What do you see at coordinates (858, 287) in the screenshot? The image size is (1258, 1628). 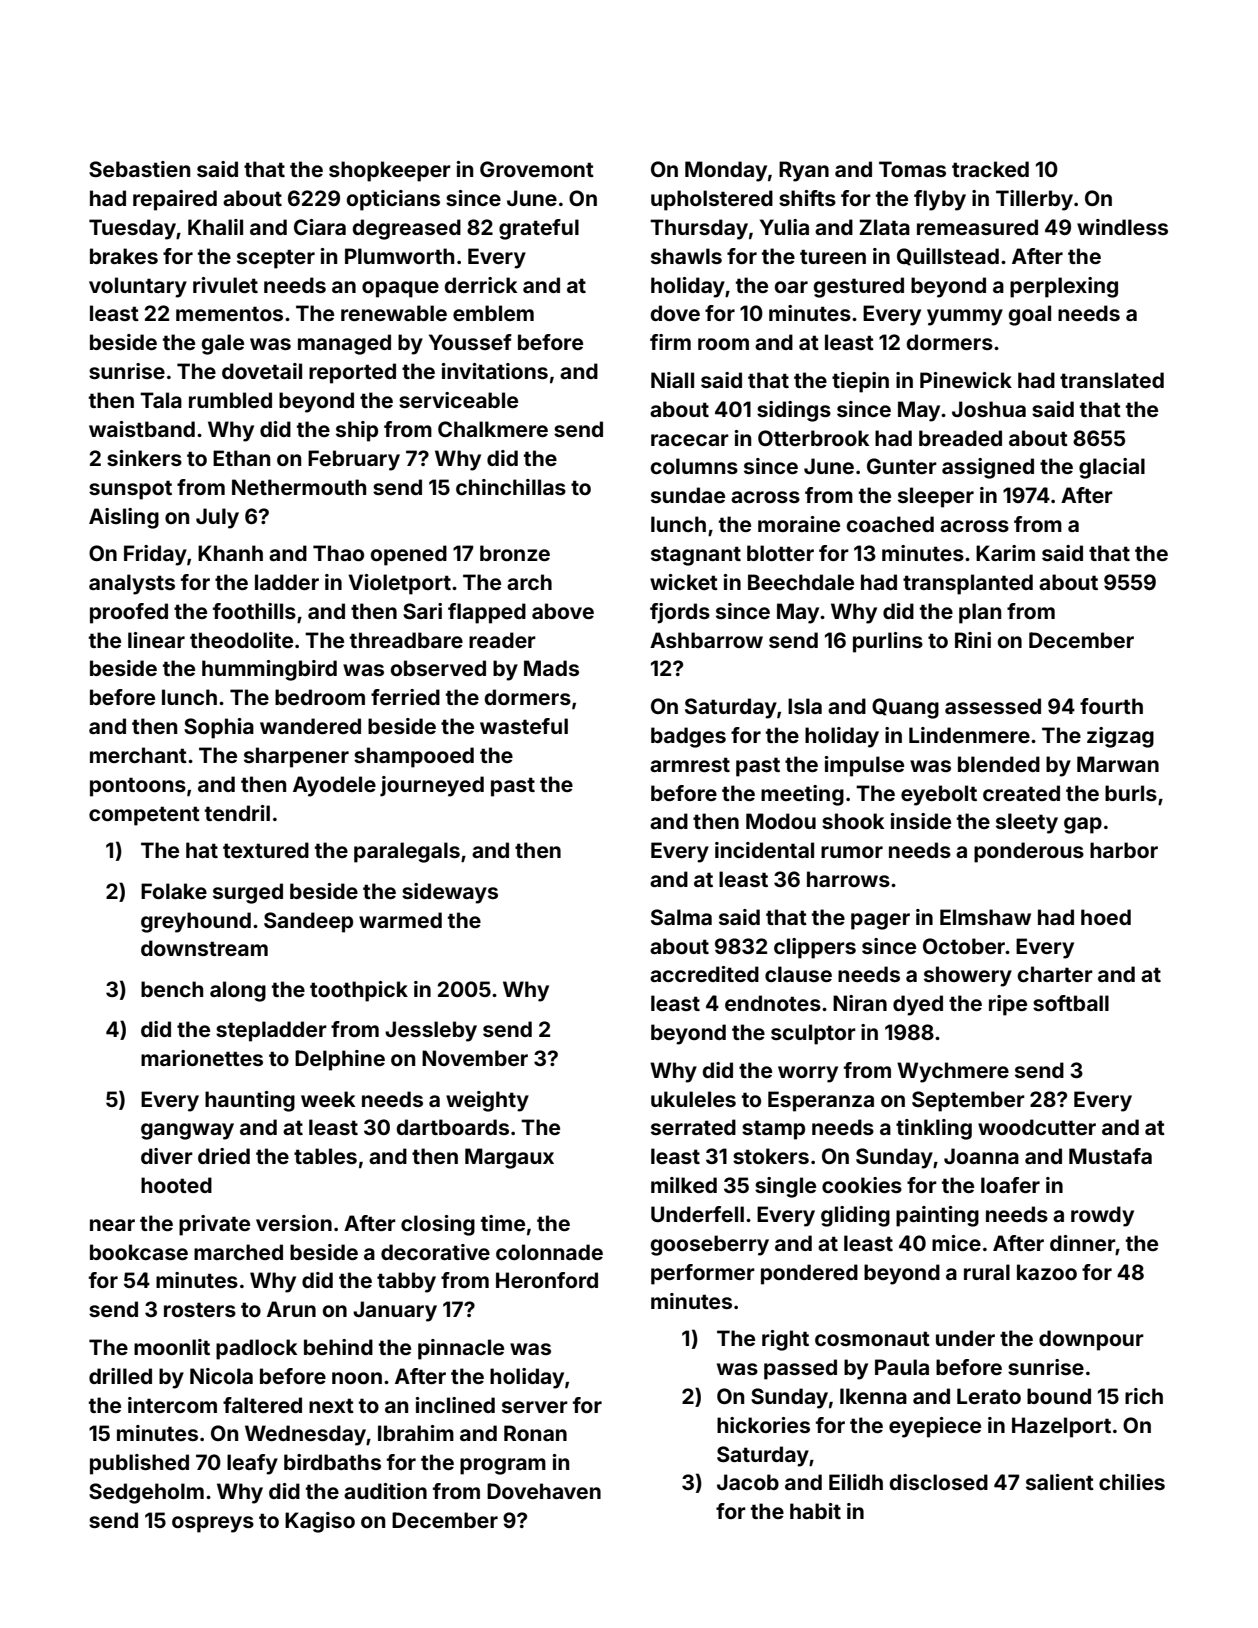 I see `gestured` at bounding box center [858, 287].
